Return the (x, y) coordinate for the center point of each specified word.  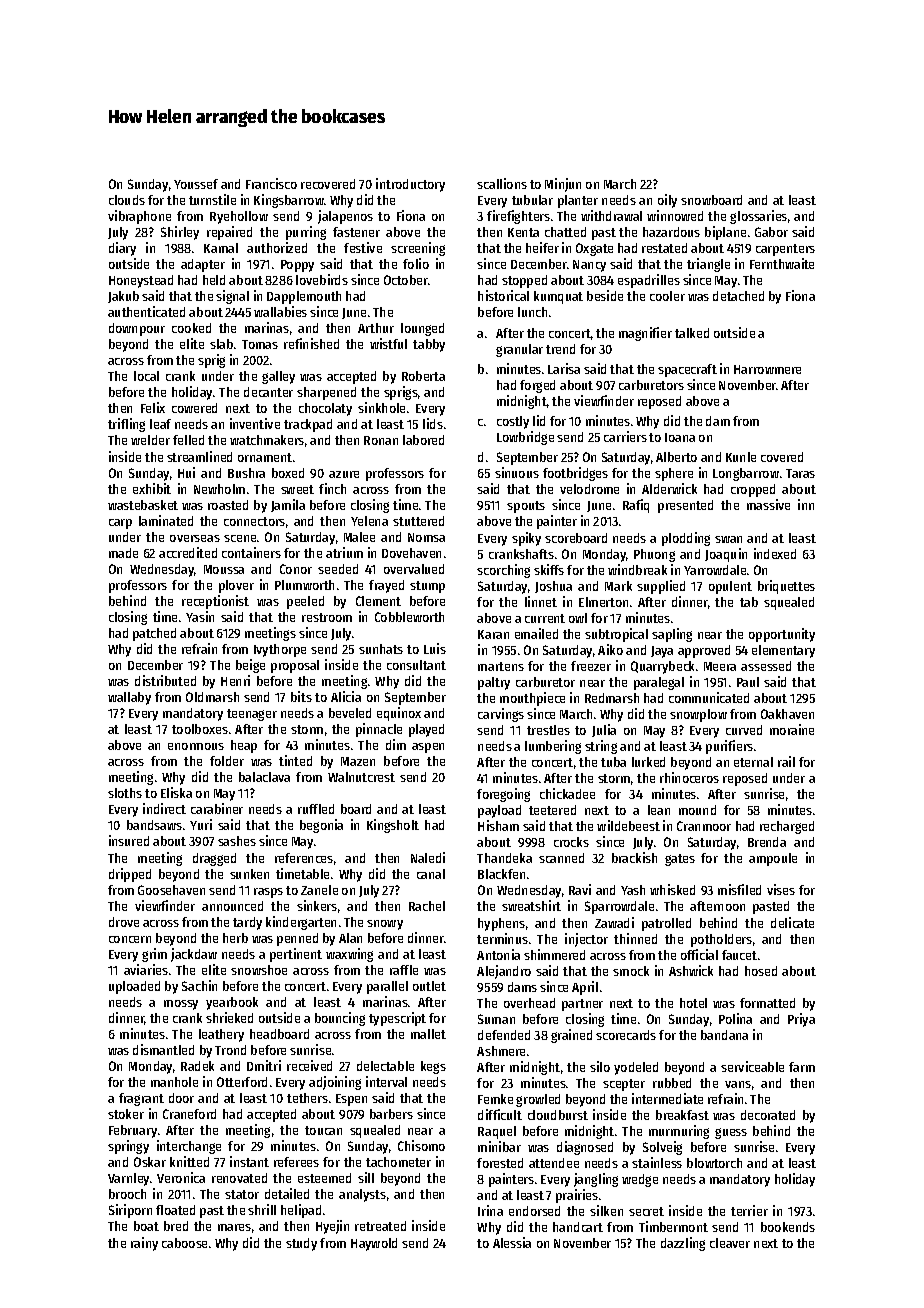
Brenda (767, 842)
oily (667, 201)
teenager (252, 715)
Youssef (196, 184)
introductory (410, 185)
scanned (561, 858)
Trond (230, 1050)
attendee (554, 1163)
